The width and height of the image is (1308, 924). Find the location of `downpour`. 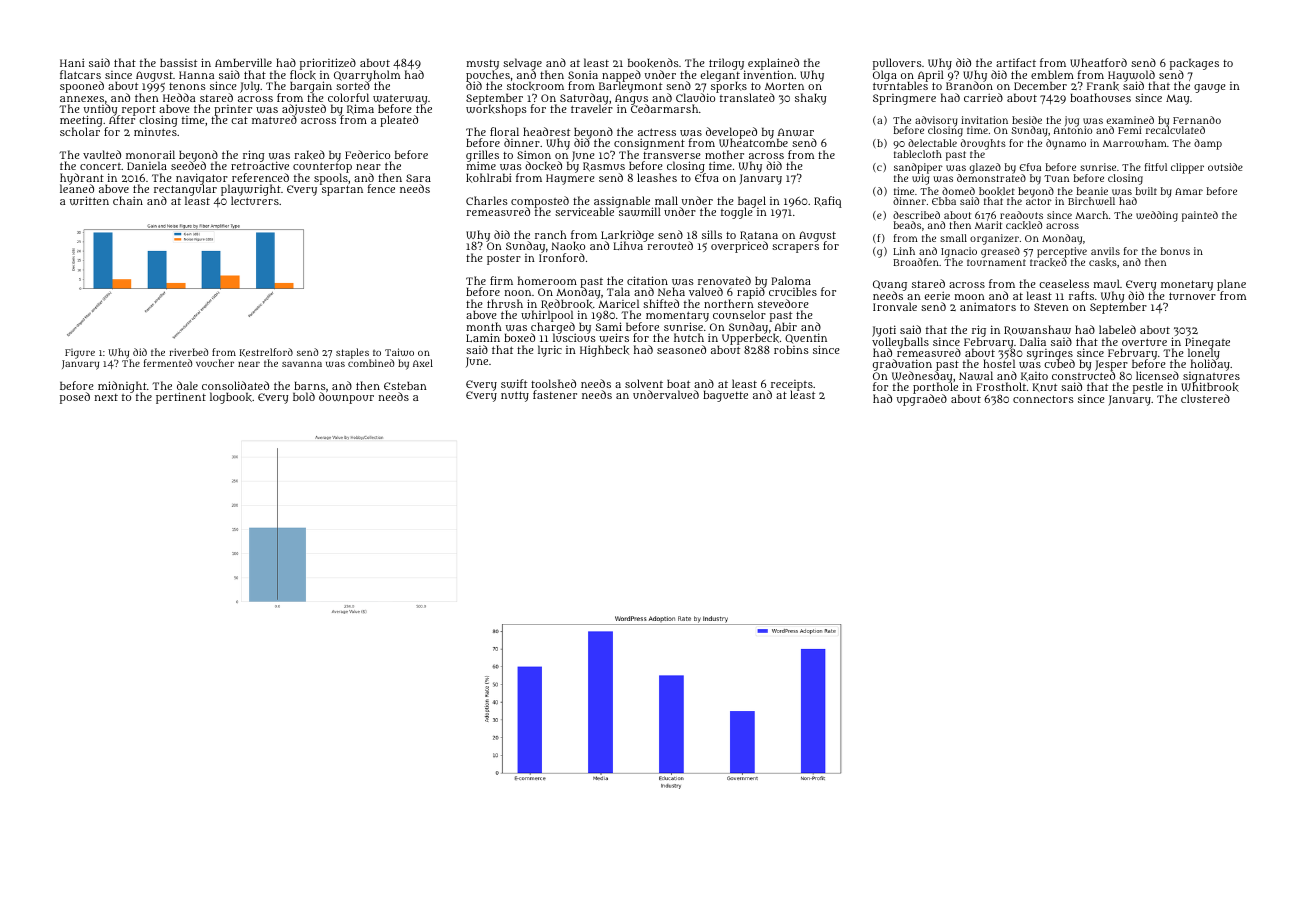

downpour is located at coordinates (346, 398).
